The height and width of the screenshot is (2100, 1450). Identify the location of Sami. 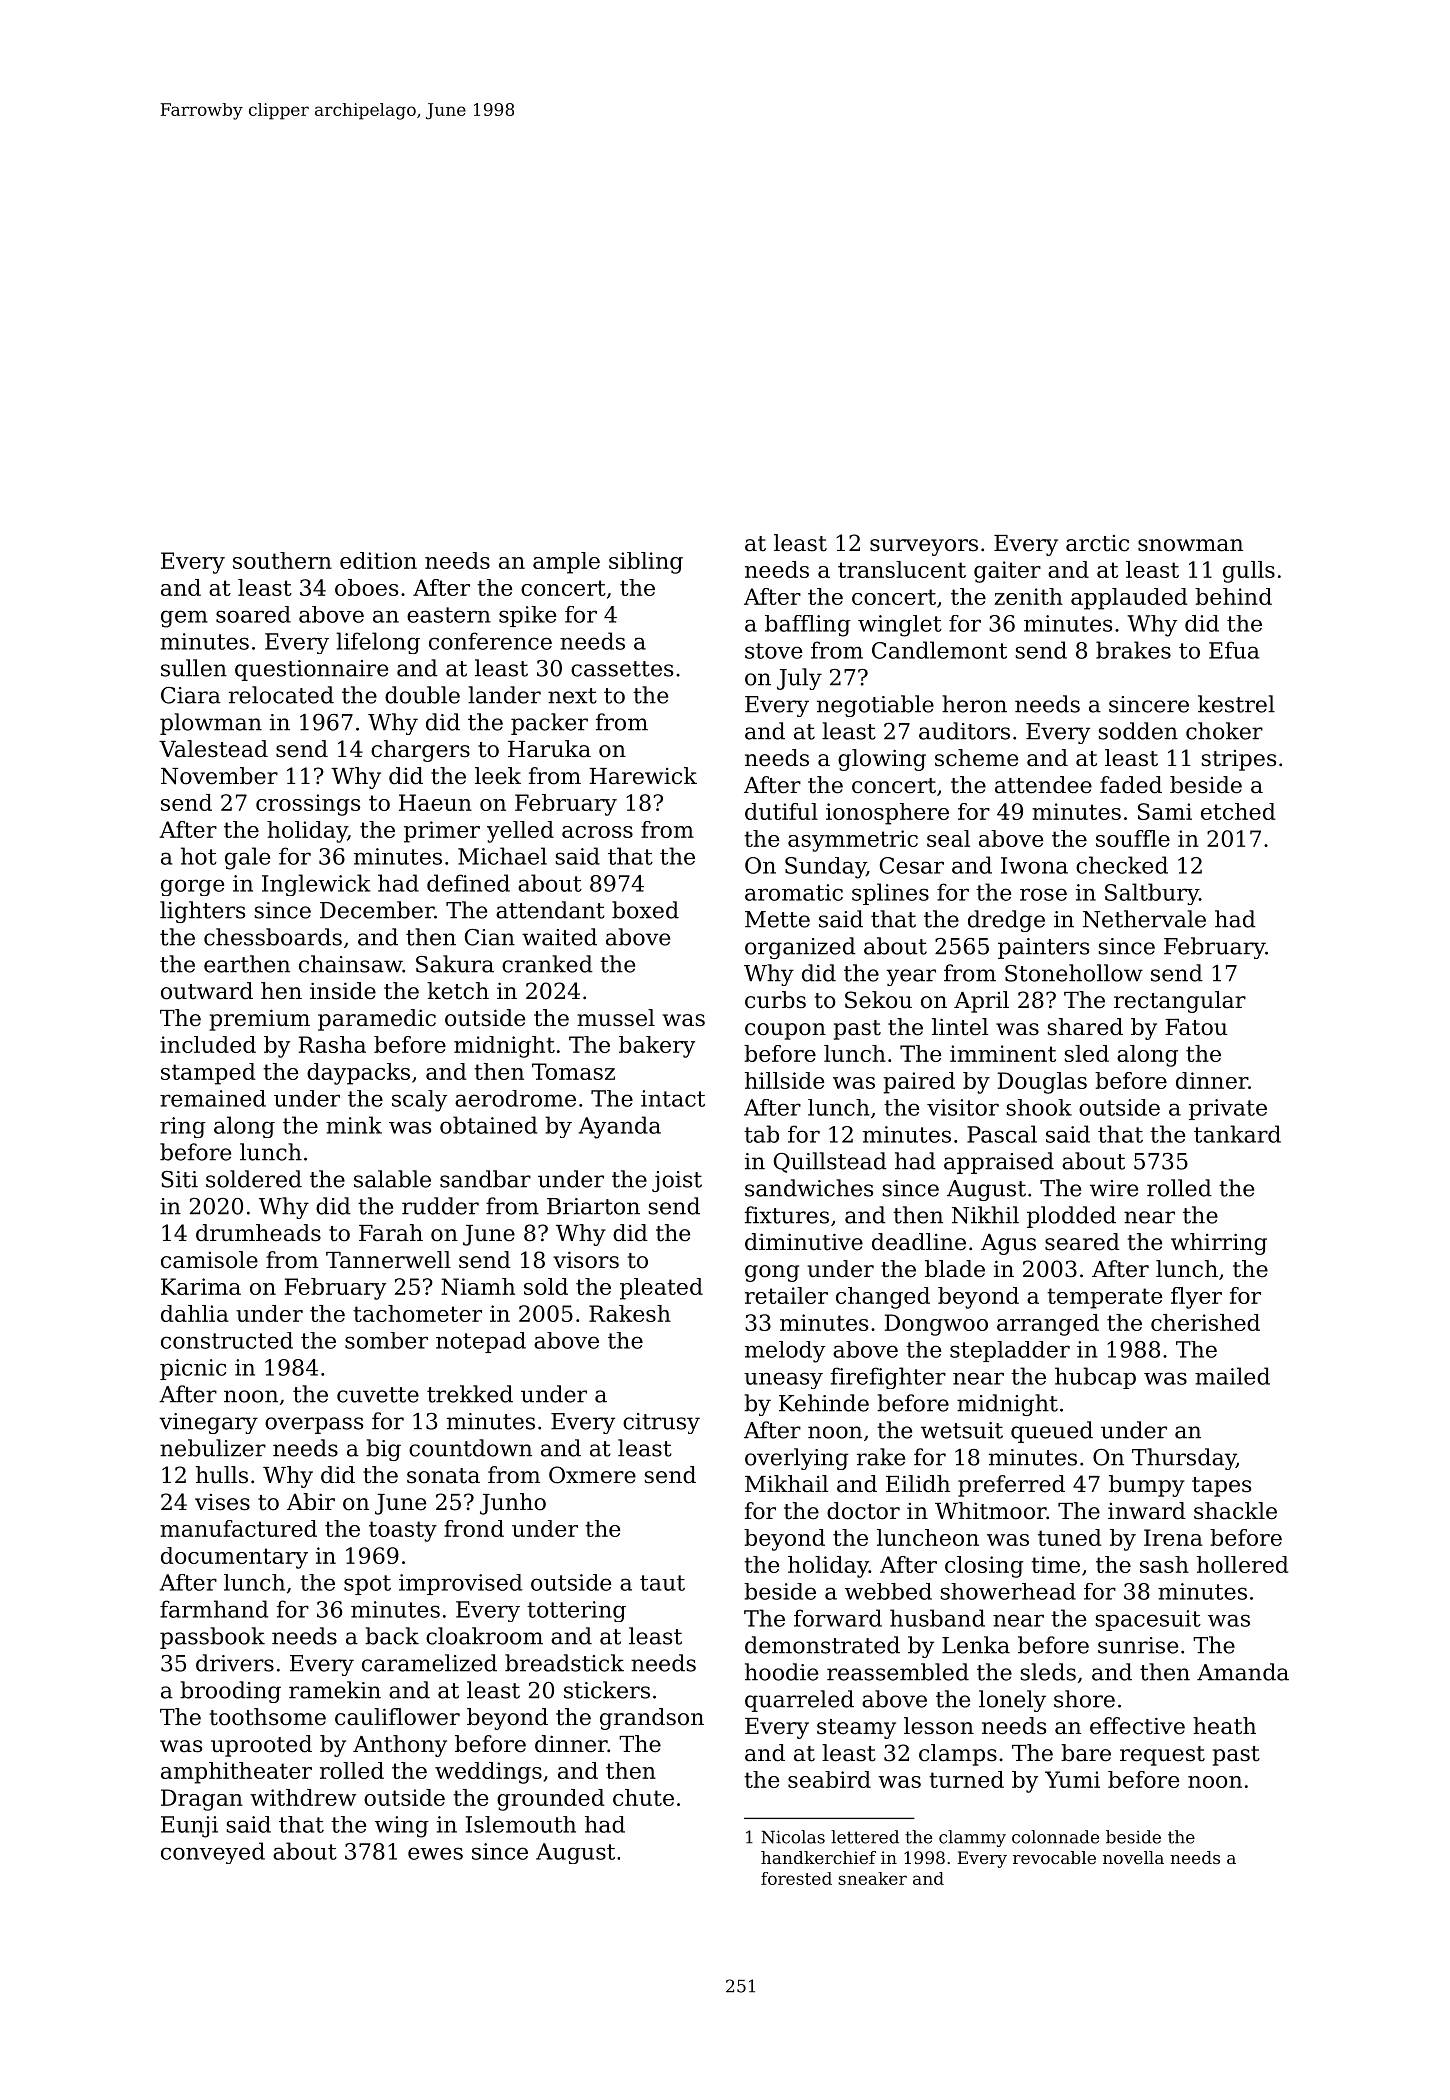
(1165, 811).
